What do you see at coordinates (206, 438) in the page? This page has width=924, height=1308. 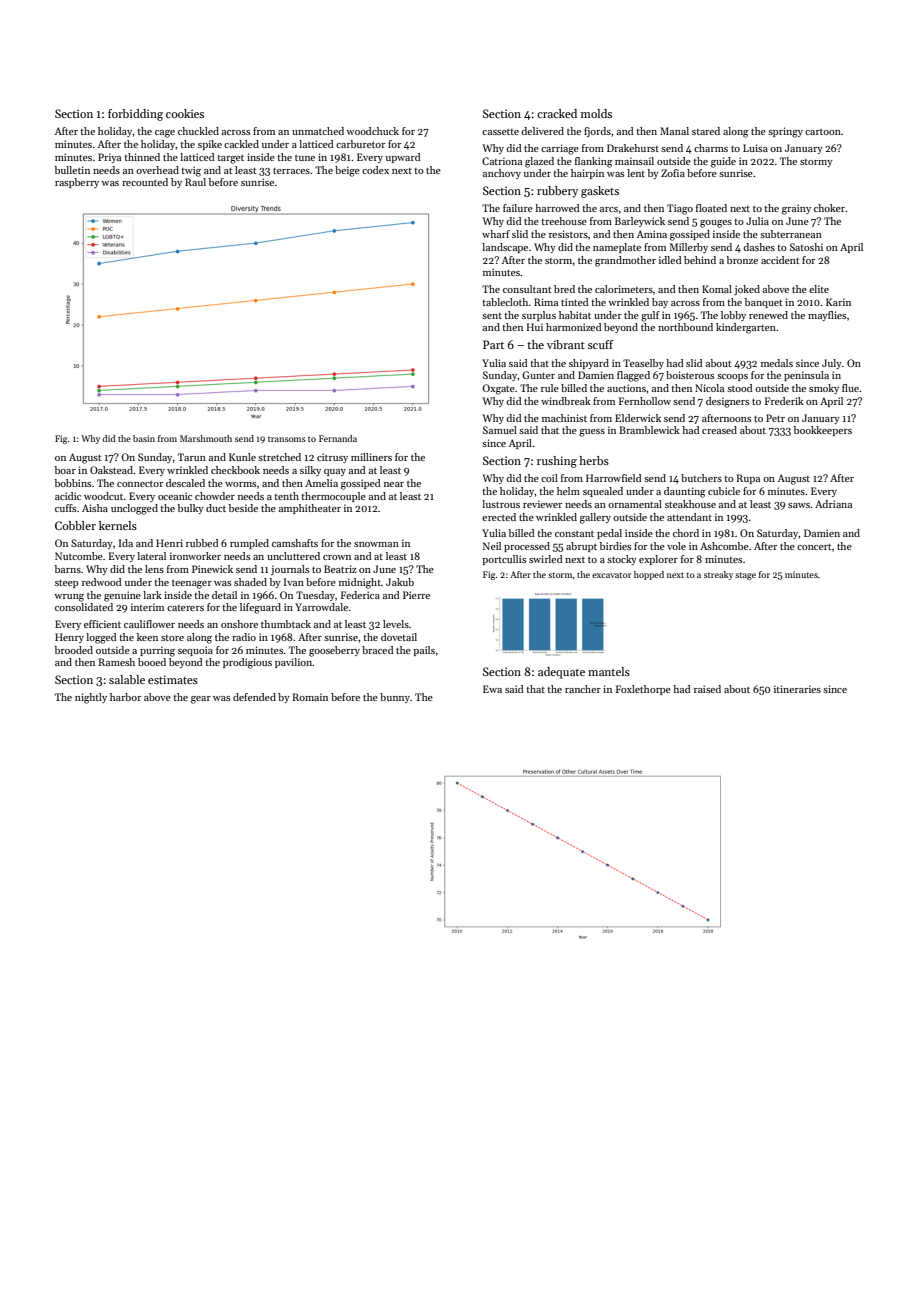 I see `Marshmouth` at bounding box center [206, 438].
